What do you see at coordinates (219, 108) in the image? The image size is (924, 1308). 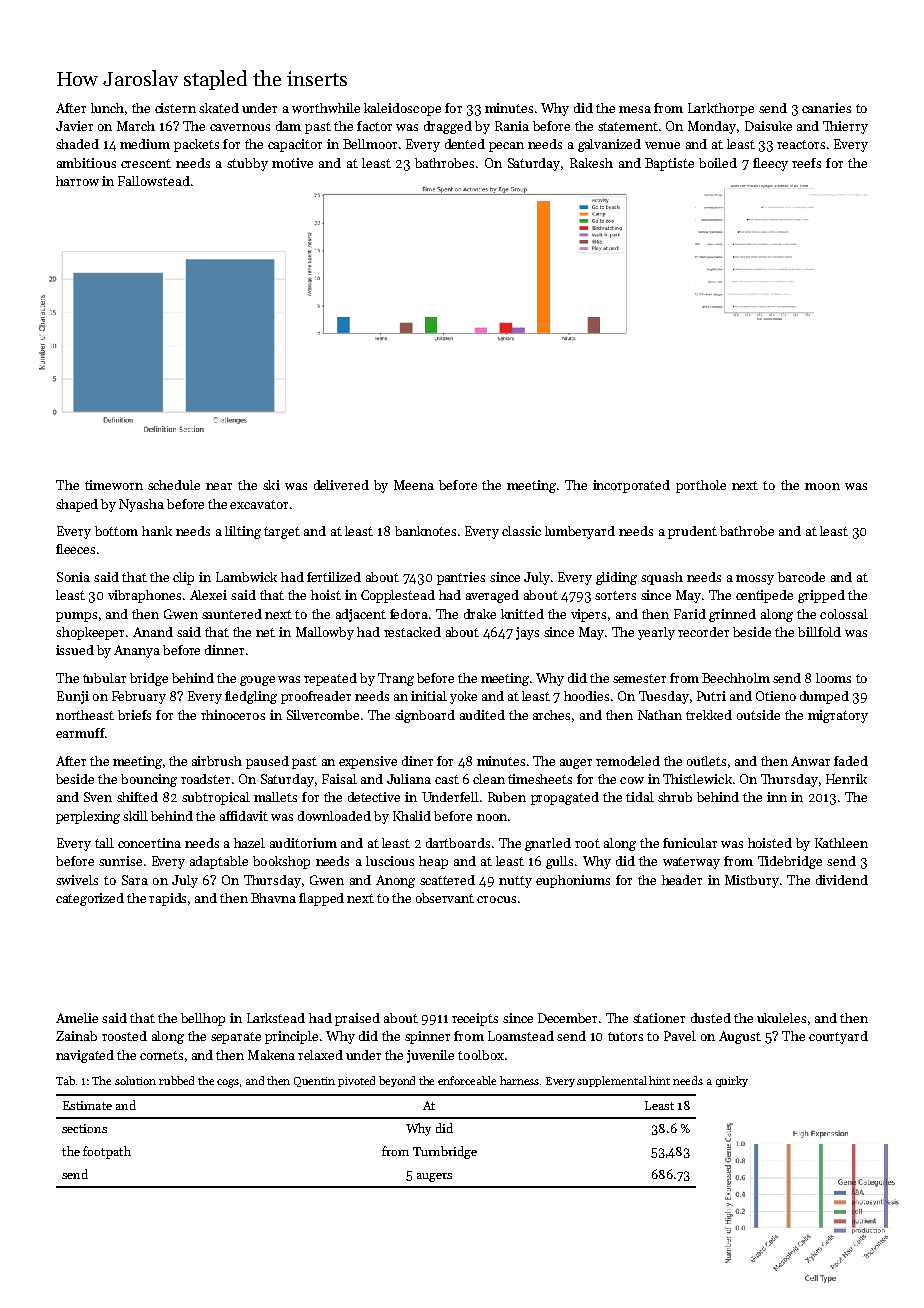 I see `skated` at bounding box center [219, 108].
